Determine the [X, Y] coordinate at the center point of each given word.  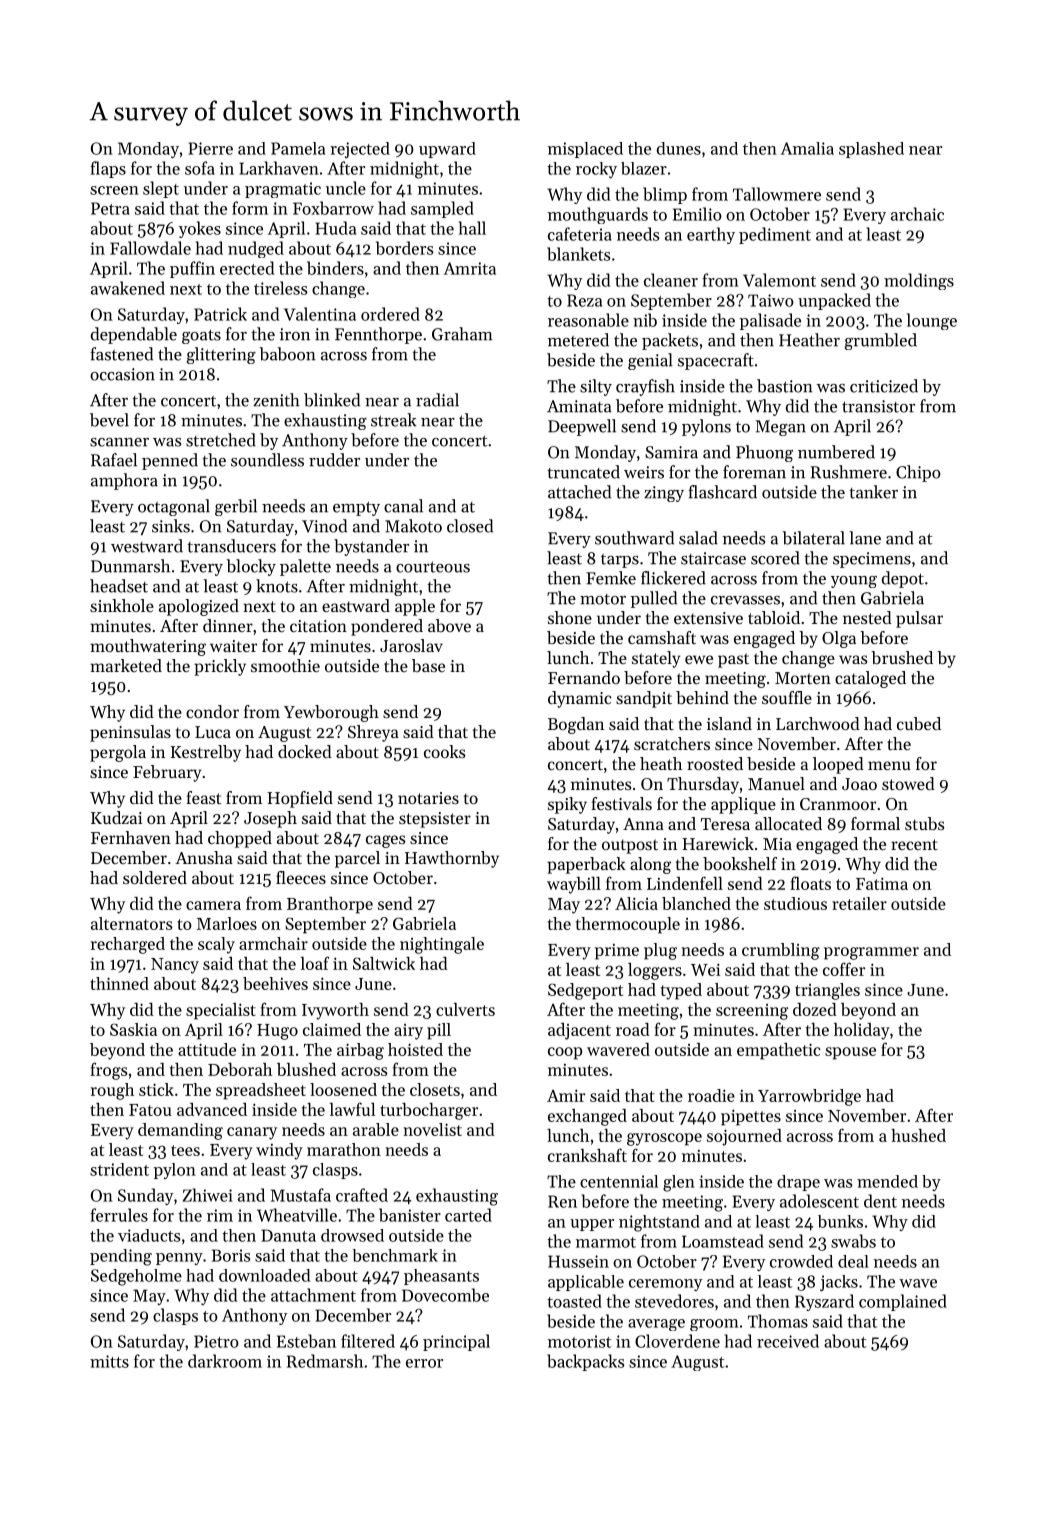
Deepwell [582, 427]
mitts [109, 1361]
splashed [871, 150]
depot [903, 579]
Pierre [210, 148]
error [424, 1363]
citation [318, 626]
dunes [679, 148]
